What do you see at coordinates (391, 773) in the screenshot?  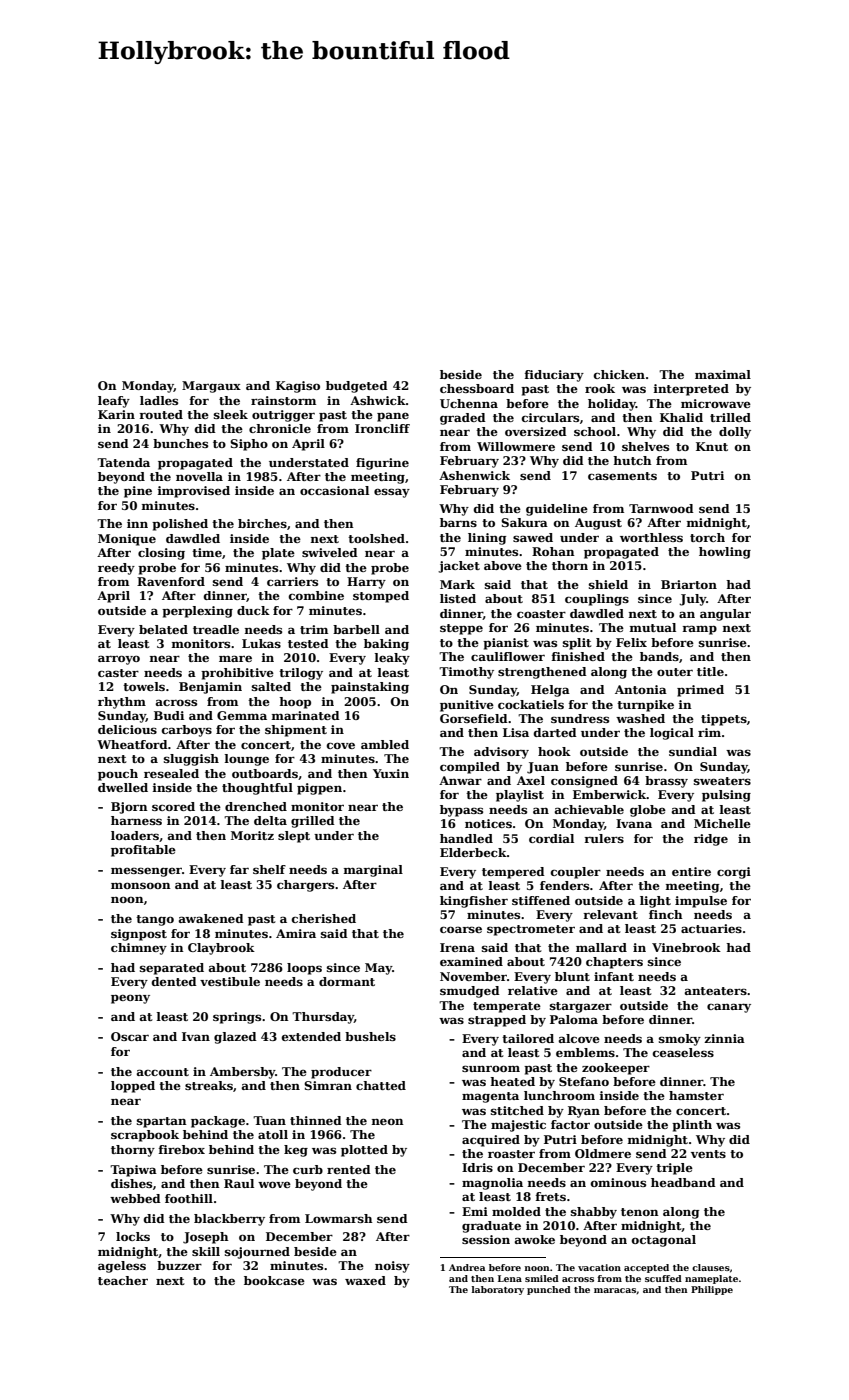 I see `Yuxin` at bounding box center [391, 773].
